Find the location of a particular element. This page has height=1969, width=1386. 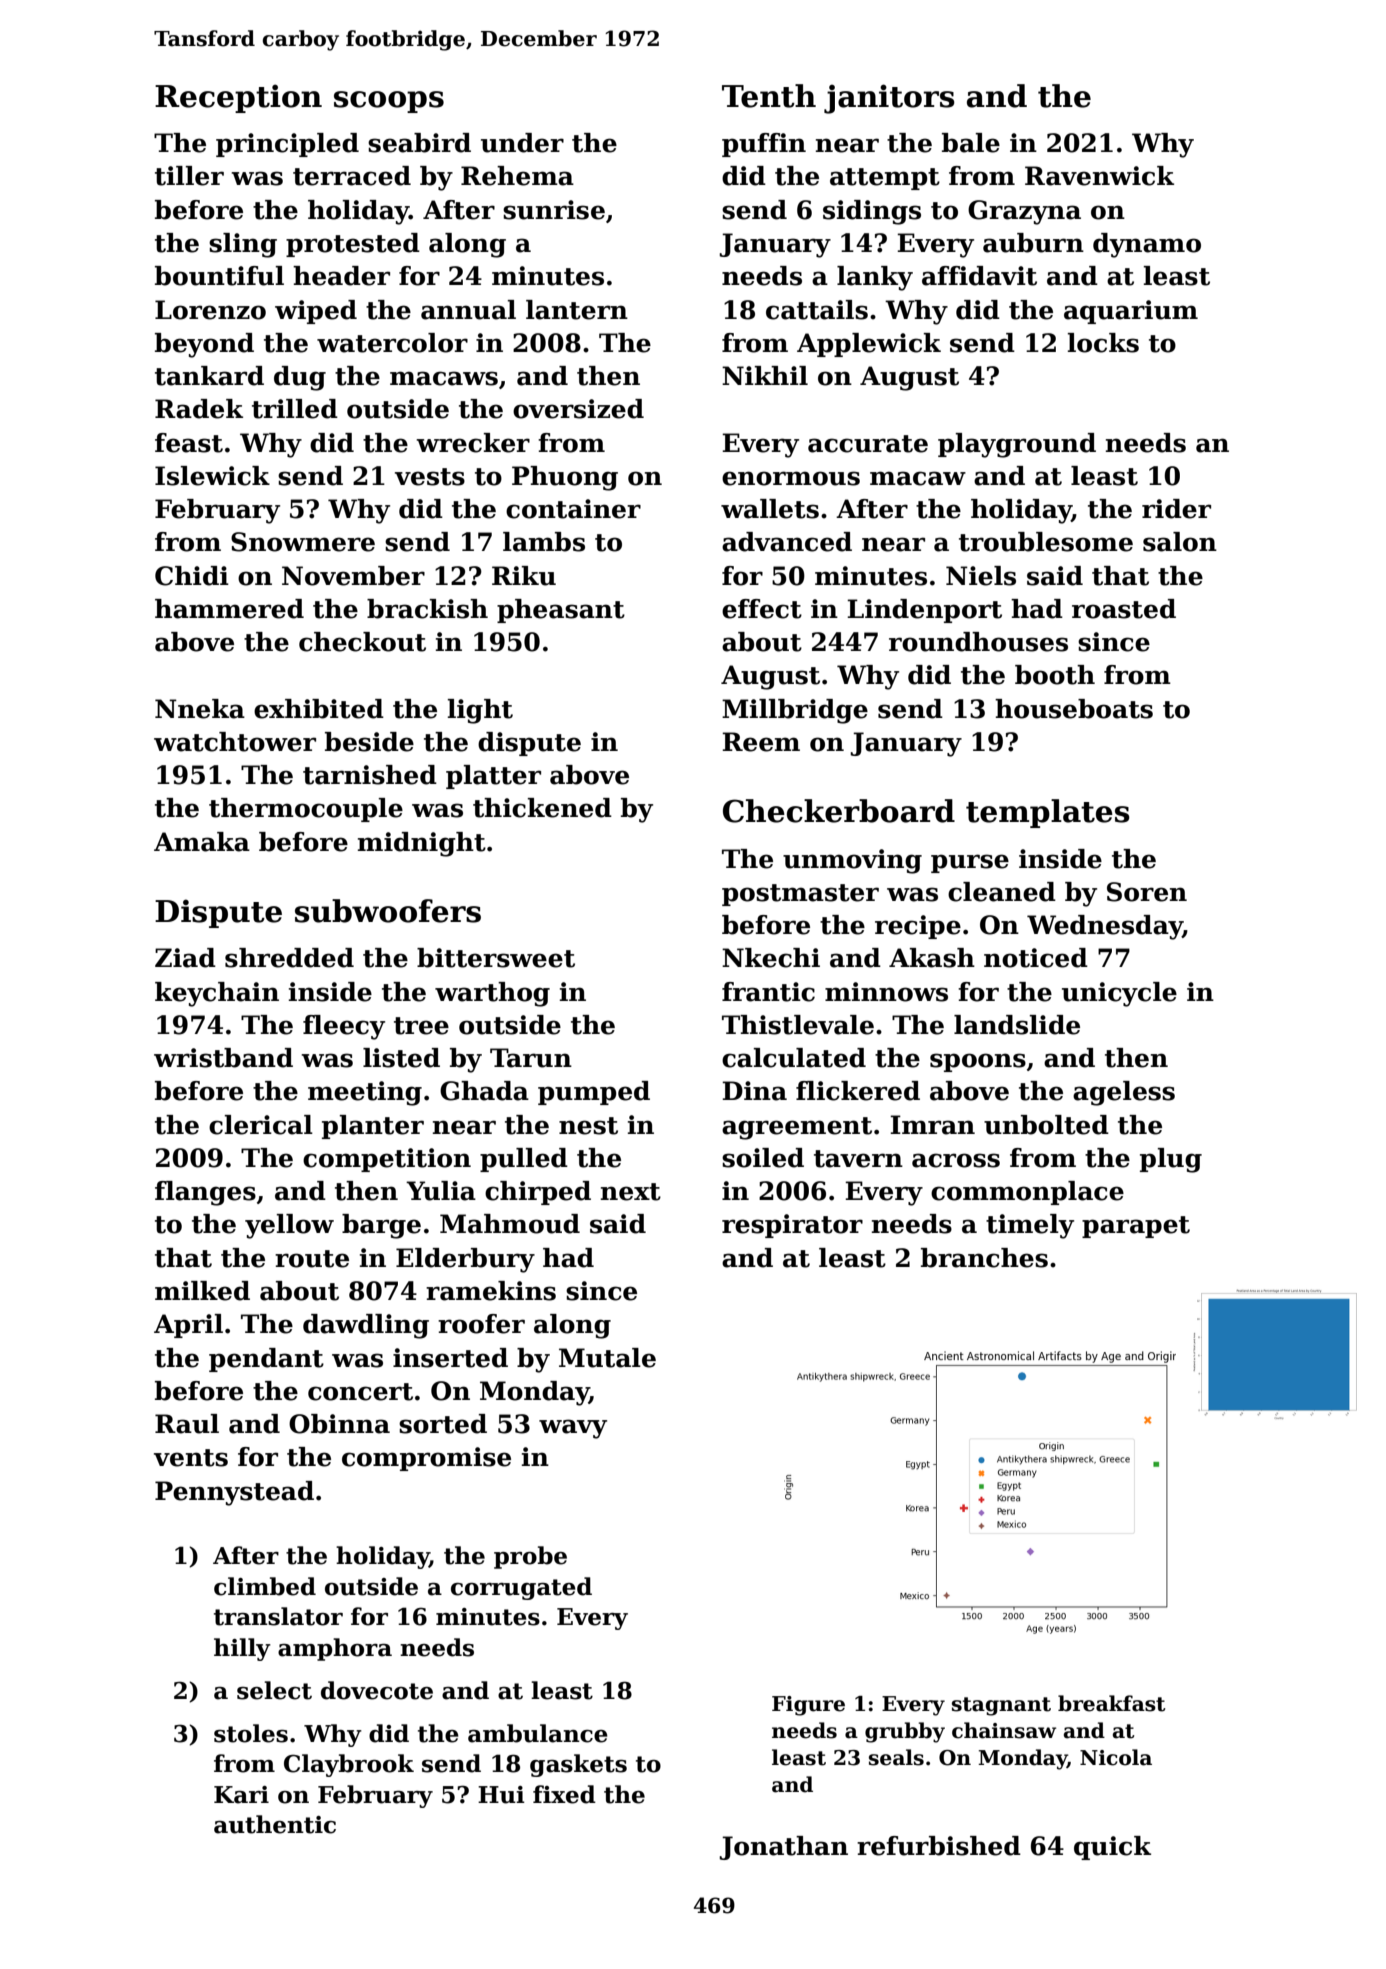

seabird is located at coordinates (419, 143).
